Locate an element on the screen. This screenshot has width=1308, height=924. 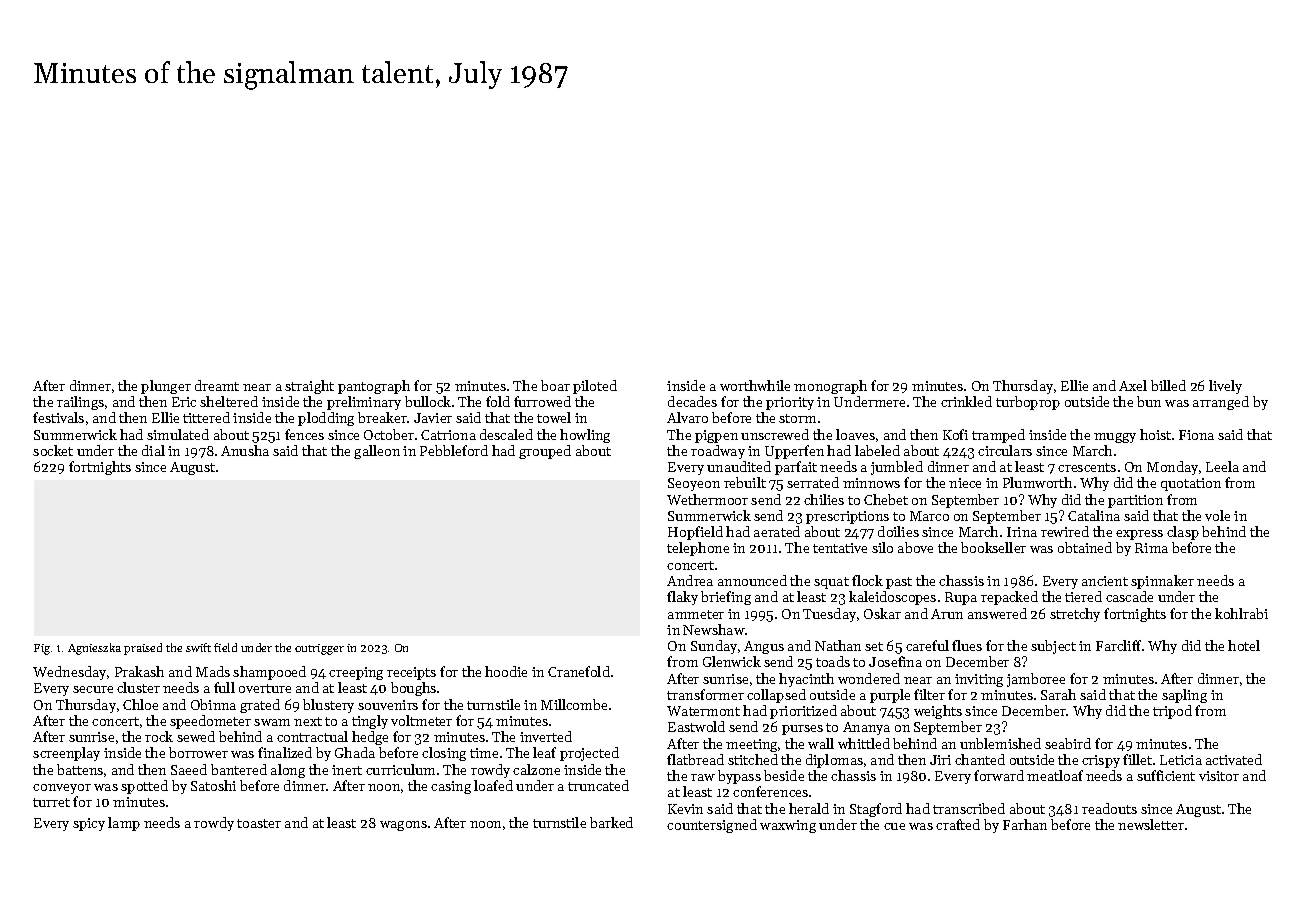
cascade is located at coordinates (1129, 596).
